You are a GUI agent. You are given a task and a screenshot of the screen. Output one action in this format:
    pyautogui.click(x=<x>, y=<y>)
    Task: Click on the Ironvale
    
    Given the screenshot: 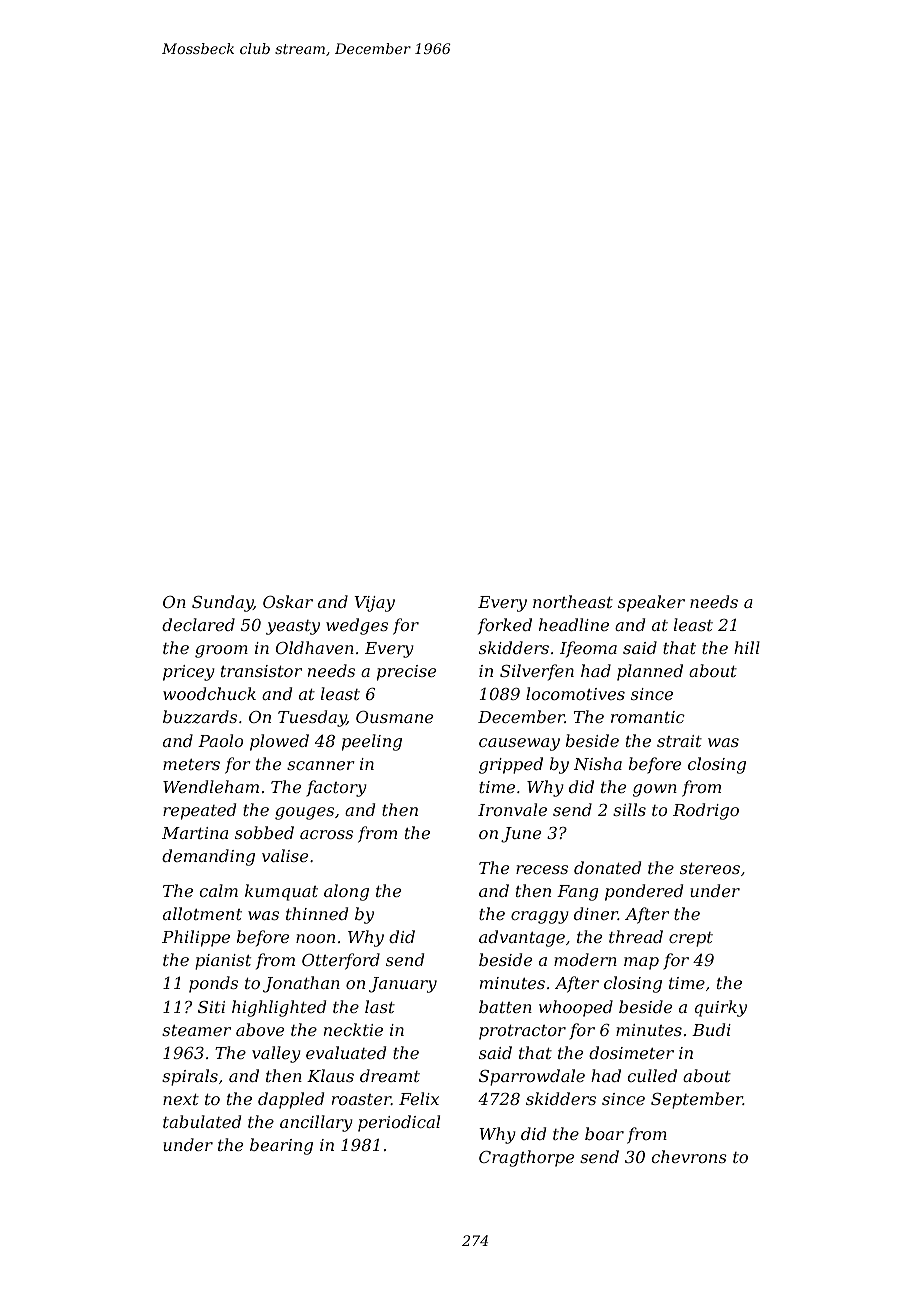 What is the action you would take?
    pyautogui.click(x=512, y=809)
